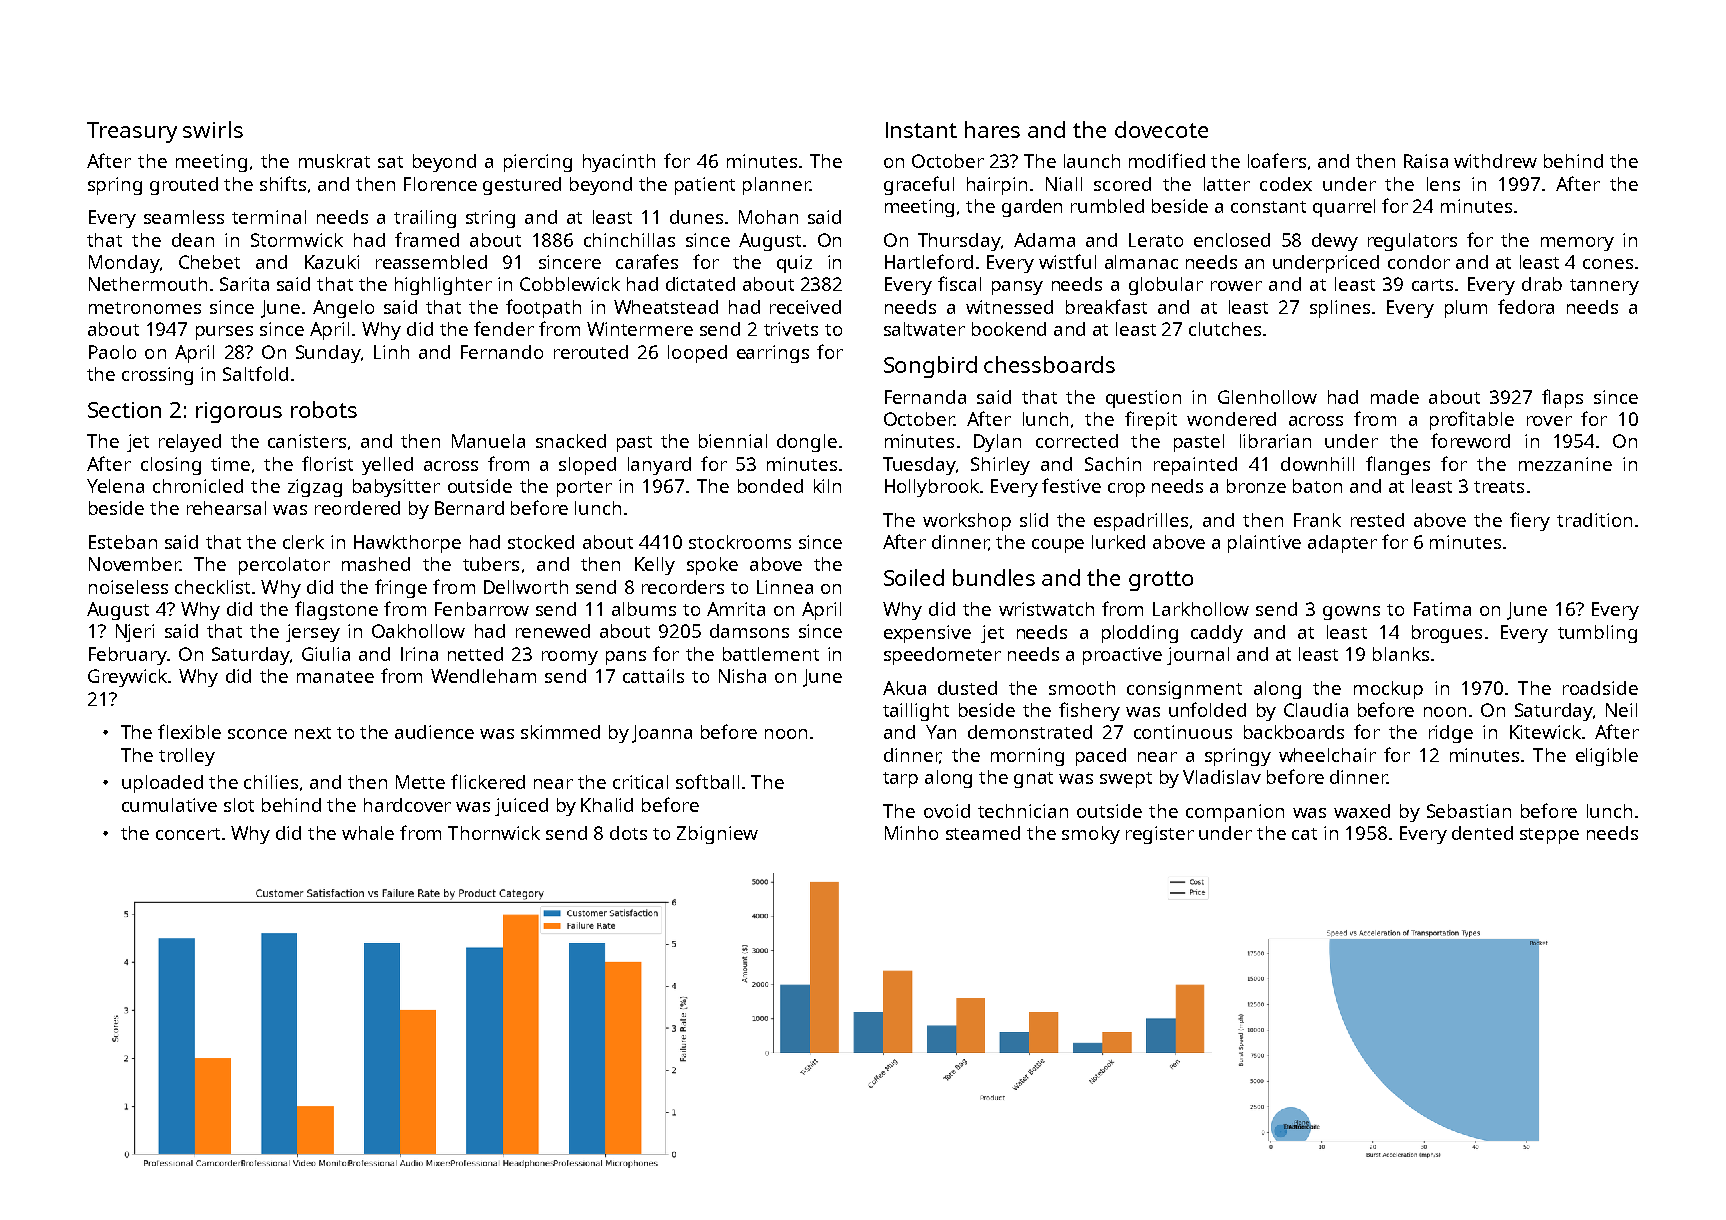 This document has width=1726, height=1220. I want to click on register, so click(1160, 835).
